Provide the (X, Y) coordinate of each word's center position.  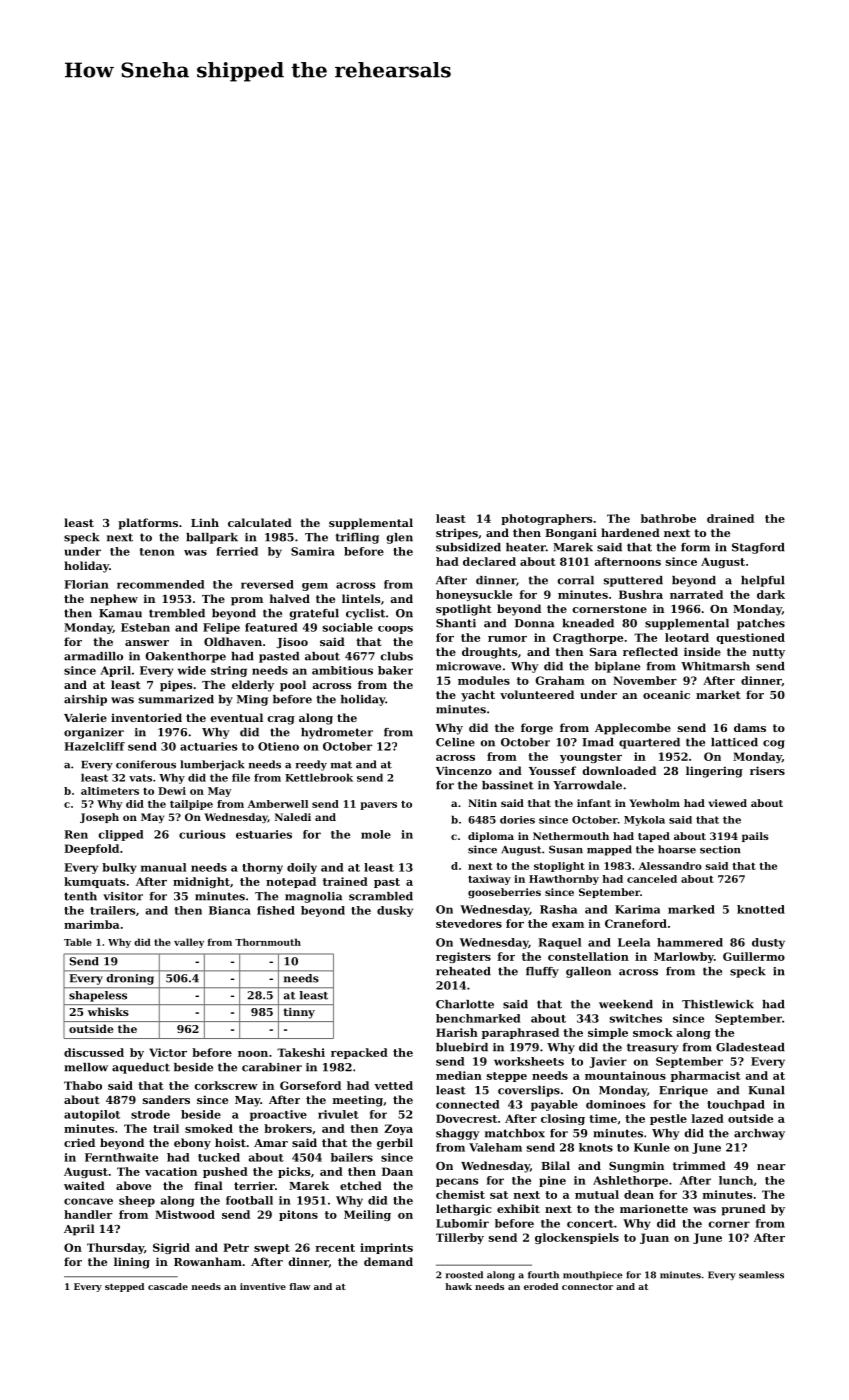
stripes (457, 534)
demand (388, 1261)
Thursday (115, 1248)
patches (761, 624)
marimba (92, 924)
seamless (761, 1275)
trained (345, 881)
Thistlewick (718, 1004)
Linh (205, 522)
